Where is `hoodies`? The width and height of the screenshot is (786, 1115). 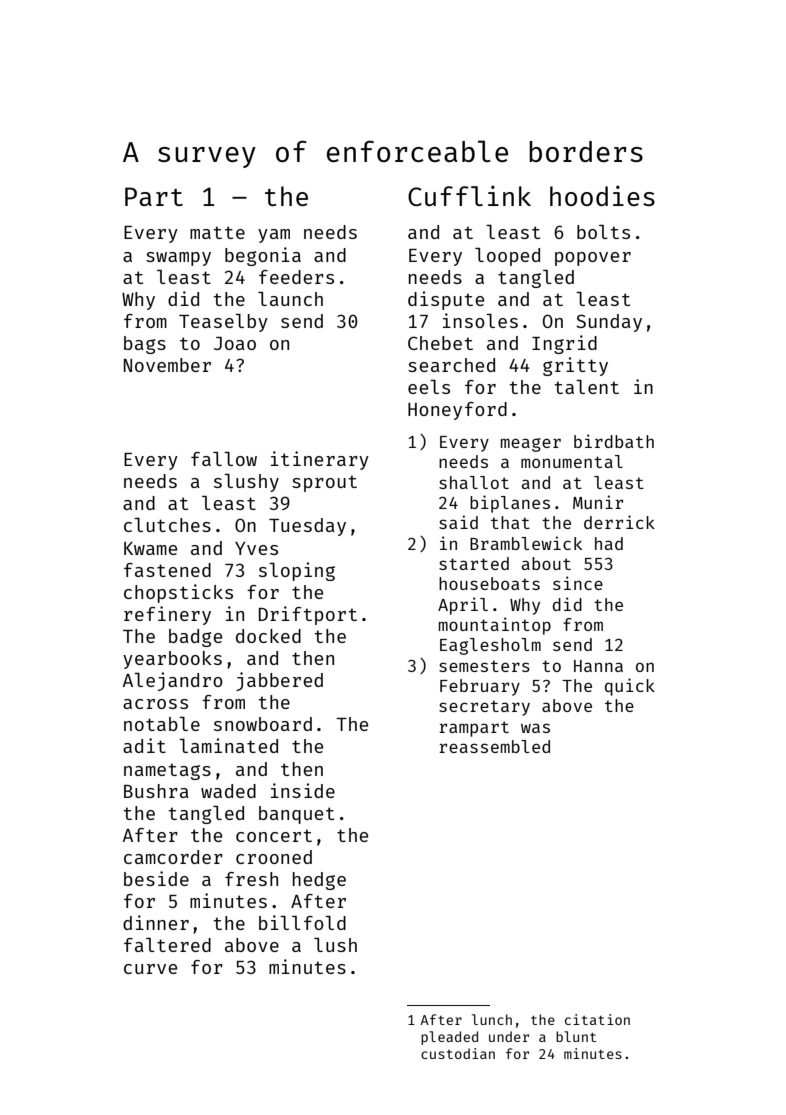 hoodies is located at coordinates (602, 195).
